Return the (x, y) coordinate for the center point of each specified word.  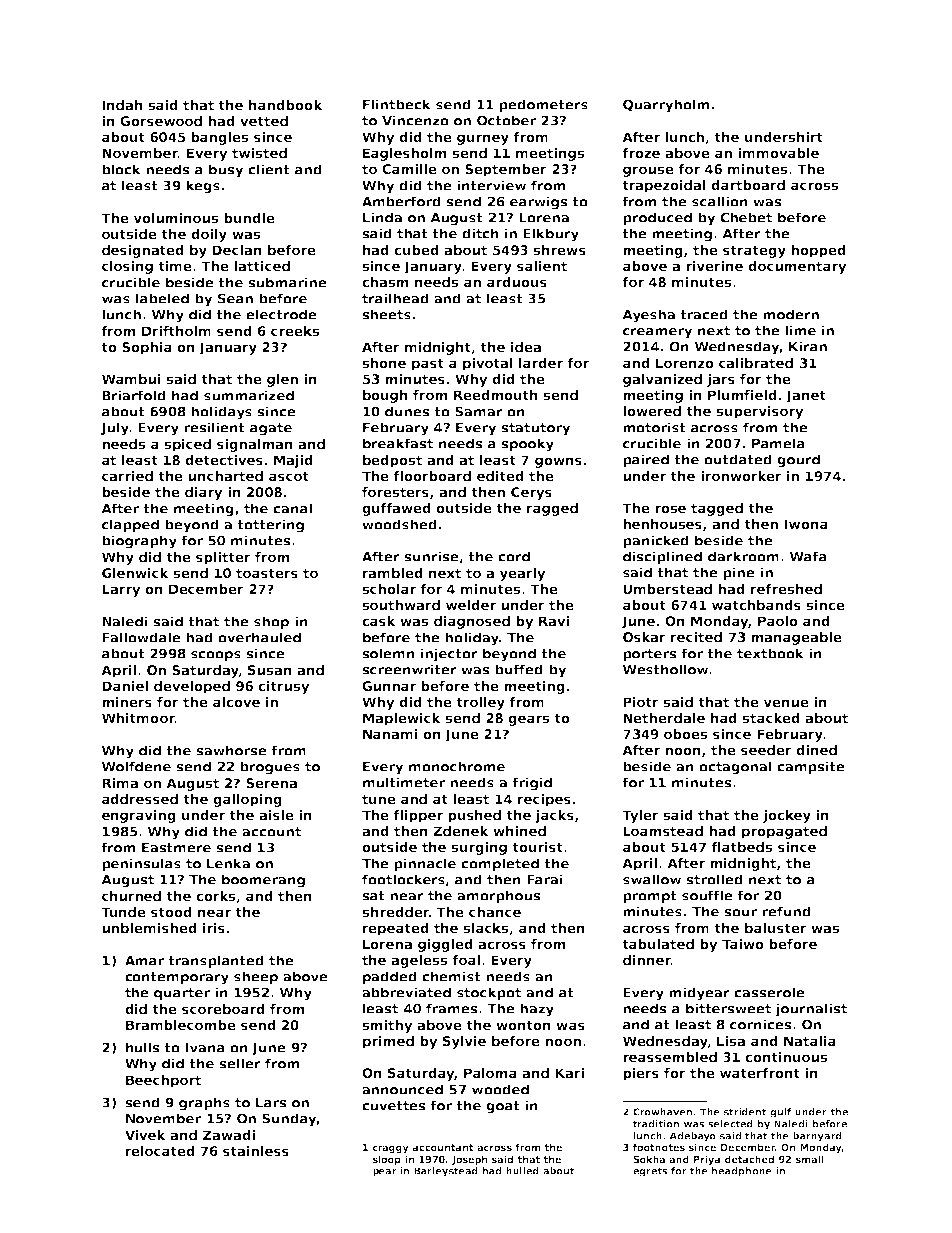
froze (641, 153)
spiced (187, 445)
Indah (122, 105)
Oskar (644, 637)
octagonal (735, 768)
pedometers (543, 105)
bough (385, 396)
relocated (160, 1151)
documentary (797, 267)
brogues (270, 768)
